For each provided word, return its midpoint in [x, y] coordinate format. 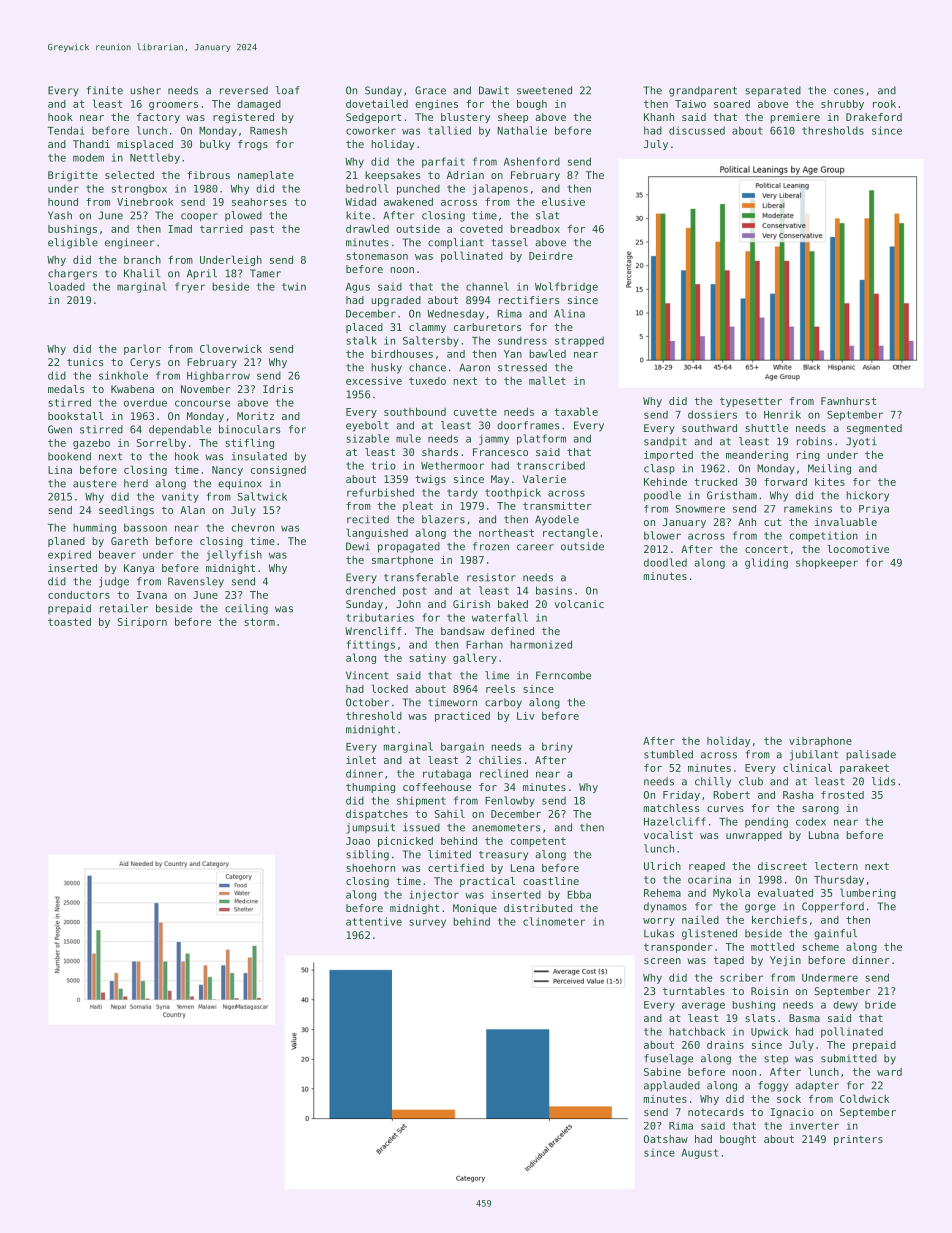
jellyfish [234, 555]
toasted [69, 622]
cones [849, 91]
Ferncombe [563, 675]
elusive [563, 201]
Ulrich [662, 866]
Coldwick [865, 1098]
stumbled [668, 754]
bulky [215, 145]
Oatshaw [666, 1139]
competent [538, 842]
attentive [374, 921]
